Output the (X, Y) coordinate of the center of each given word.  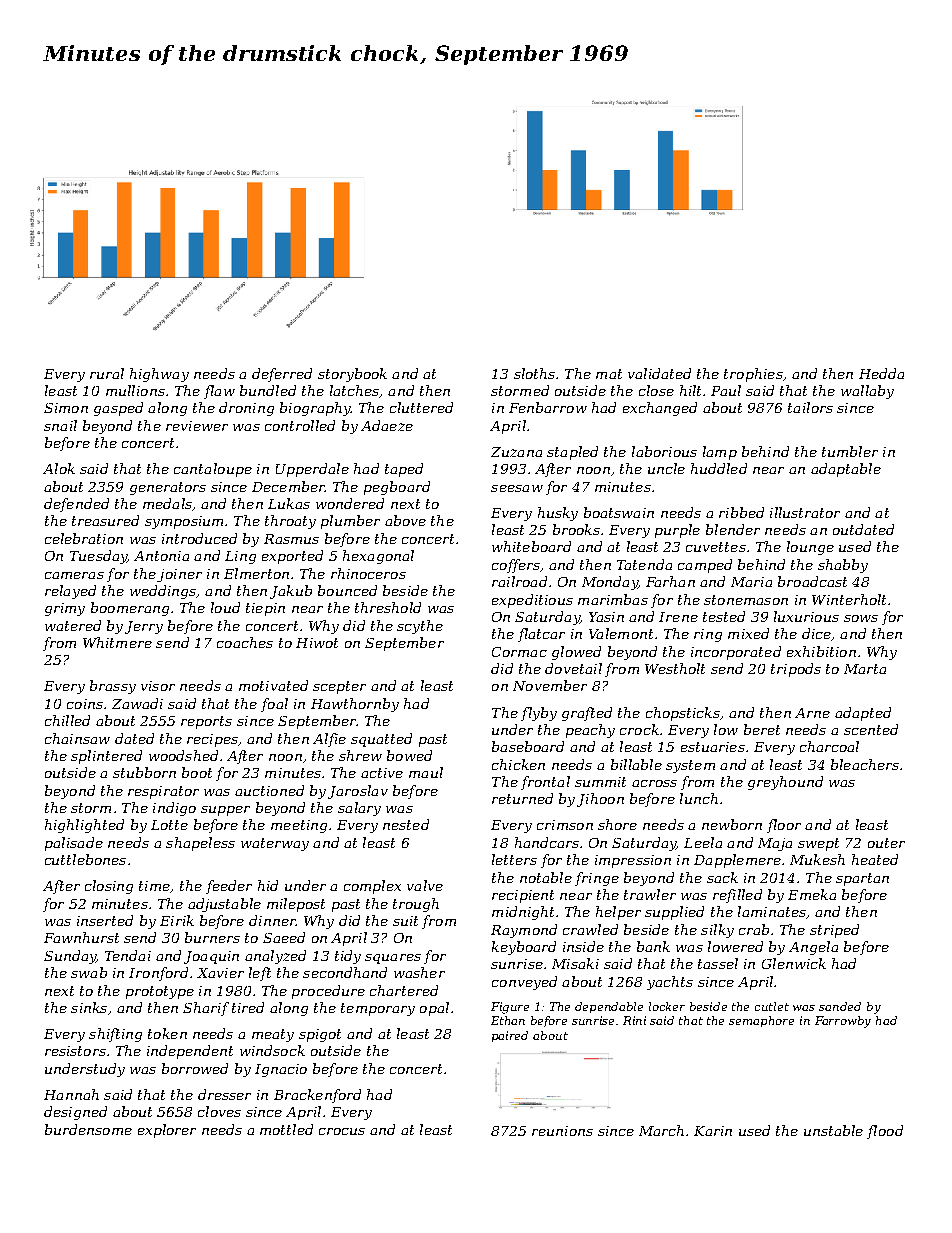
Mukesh (817, 859)
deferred (282, 375)
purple (677, 531)
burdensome (88, 1129)
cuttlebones (85, 859)
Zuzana (516, 452)
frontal (545, 783)
